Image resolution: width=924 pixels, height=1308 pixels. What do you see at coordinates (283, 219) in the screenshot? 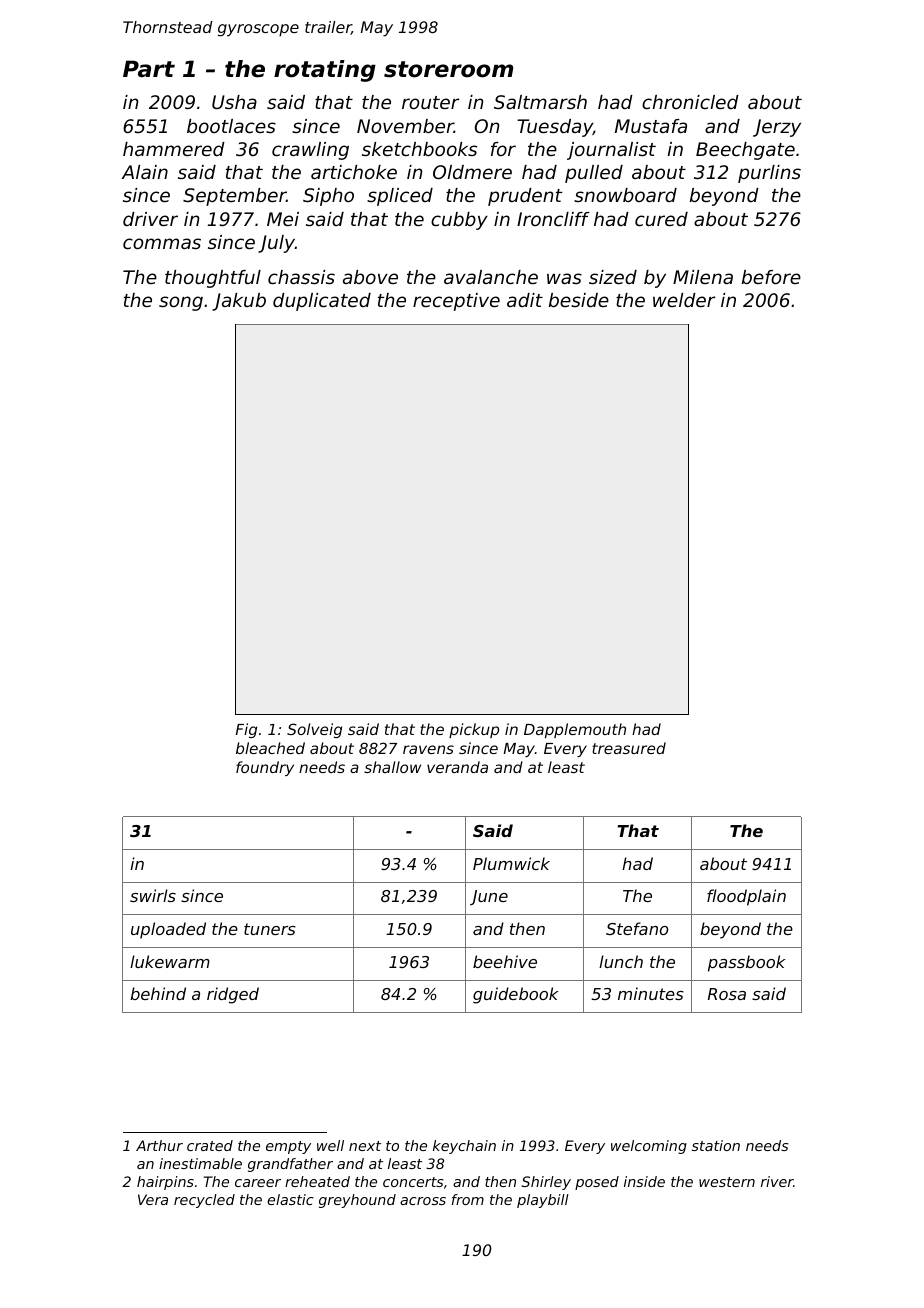
I see `Mei` at bounding box center [283, 219].
